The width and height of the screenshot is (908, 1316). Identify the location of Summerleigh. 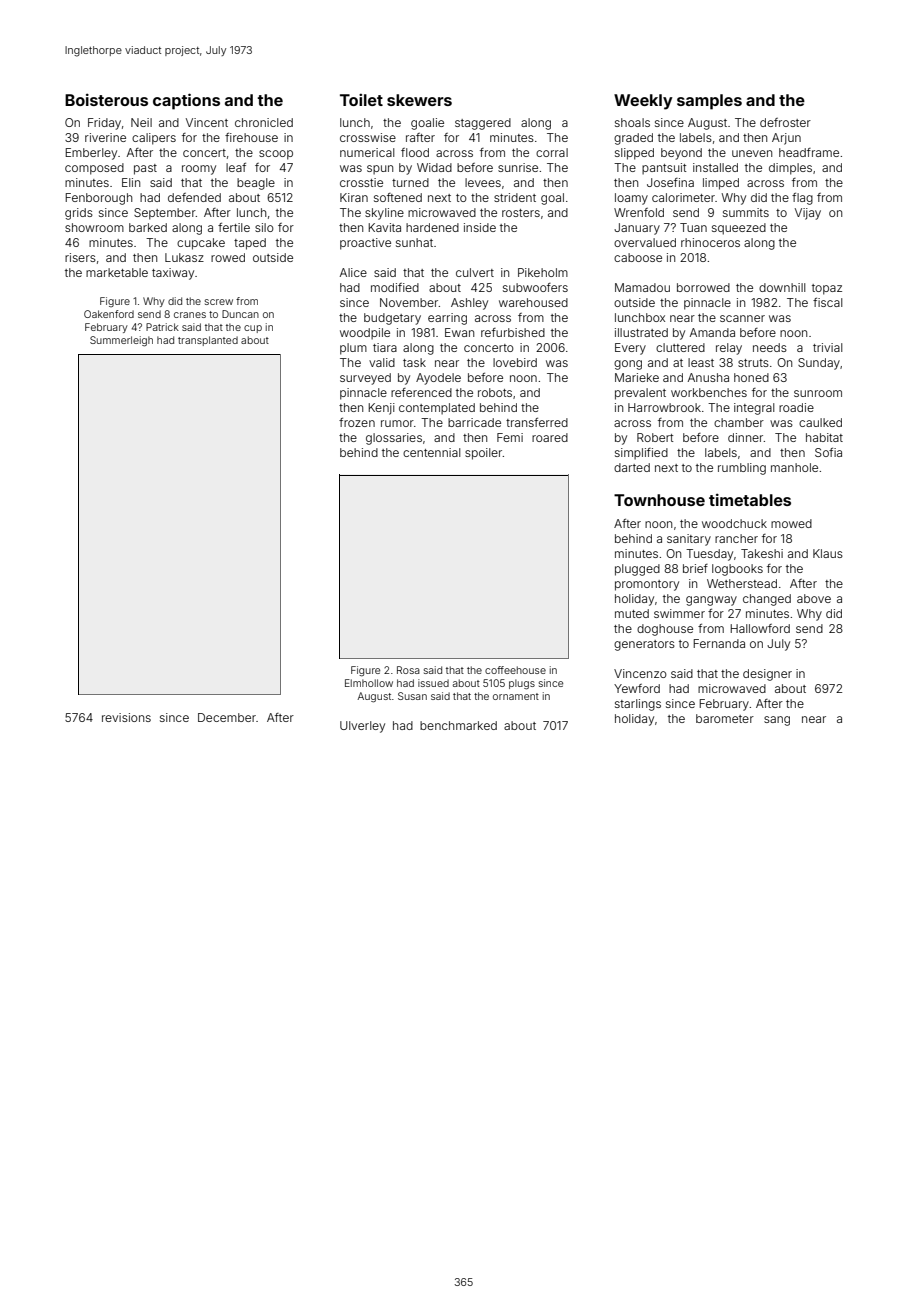
(121, 341).
